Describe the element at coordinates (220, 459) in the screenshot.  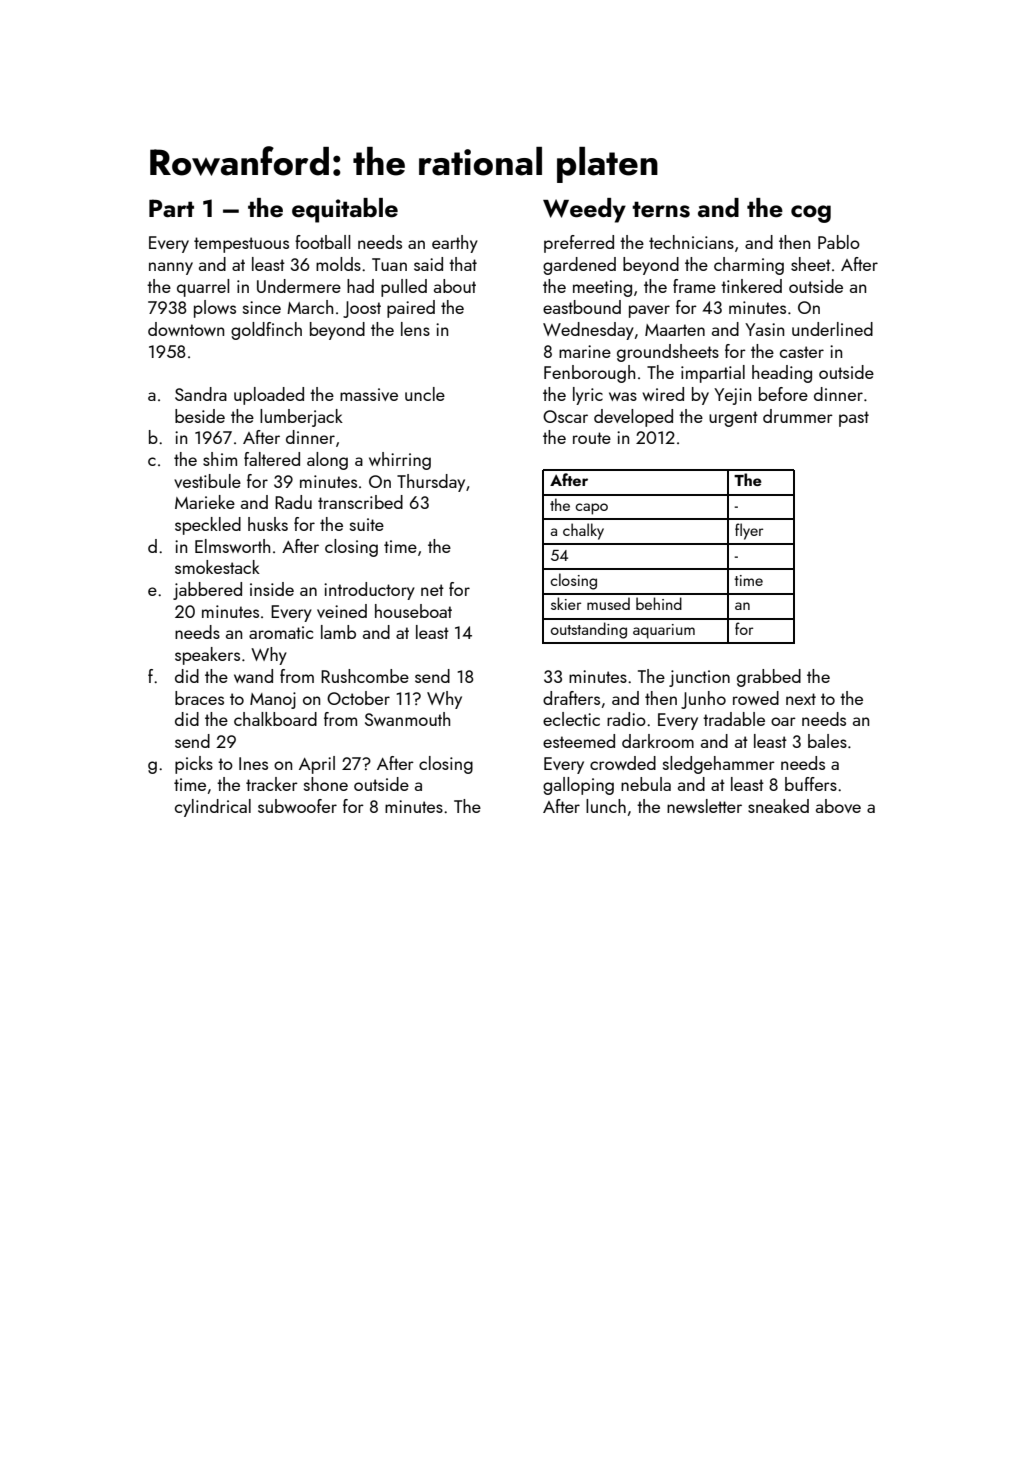
I see `shim` at that location.
